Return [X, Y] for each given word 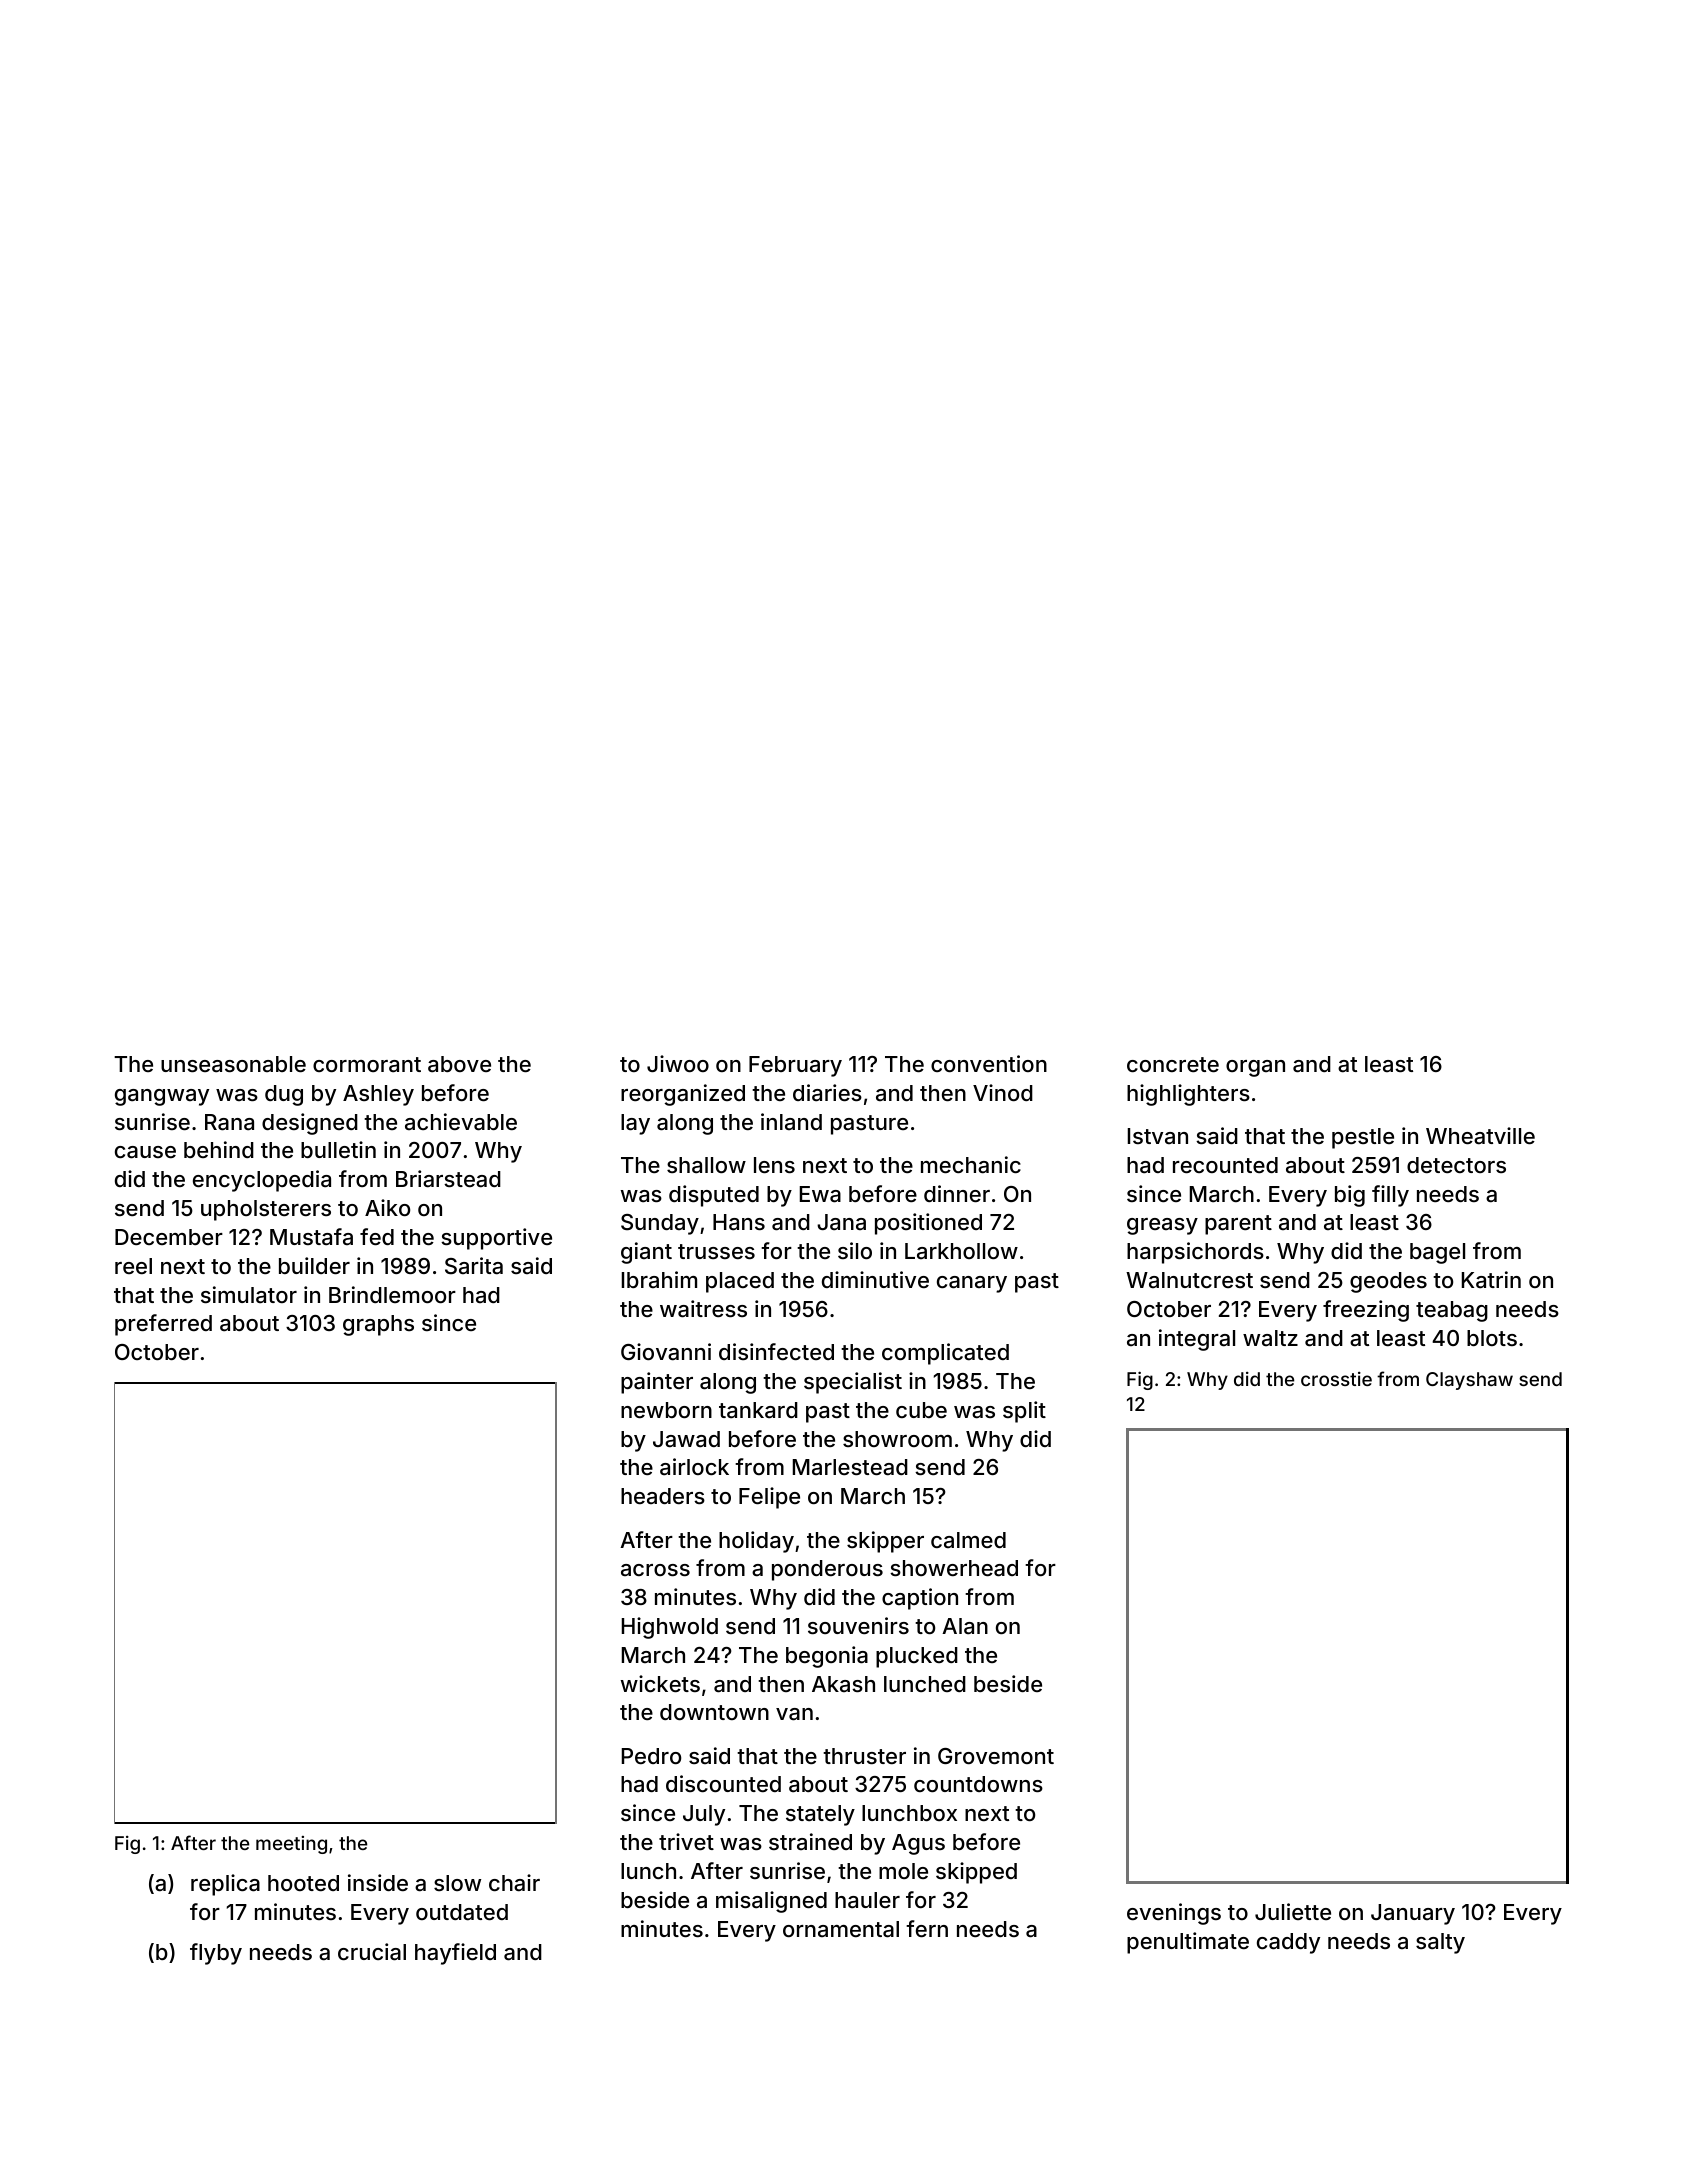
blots [1492, 1338]
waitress [703, 1309]
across [655, 1570]
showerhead [954, 1568]
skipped [976, 1873]
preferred [163, 1325]
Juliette [1293, 1911]
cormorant [367, 1065]
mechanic [971, 1165]
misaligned [771, 1902]
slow [457, 1883]
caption [920, 1599]
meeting [291, 1845]
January [1413, 1914]
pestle [1363, 1138]
